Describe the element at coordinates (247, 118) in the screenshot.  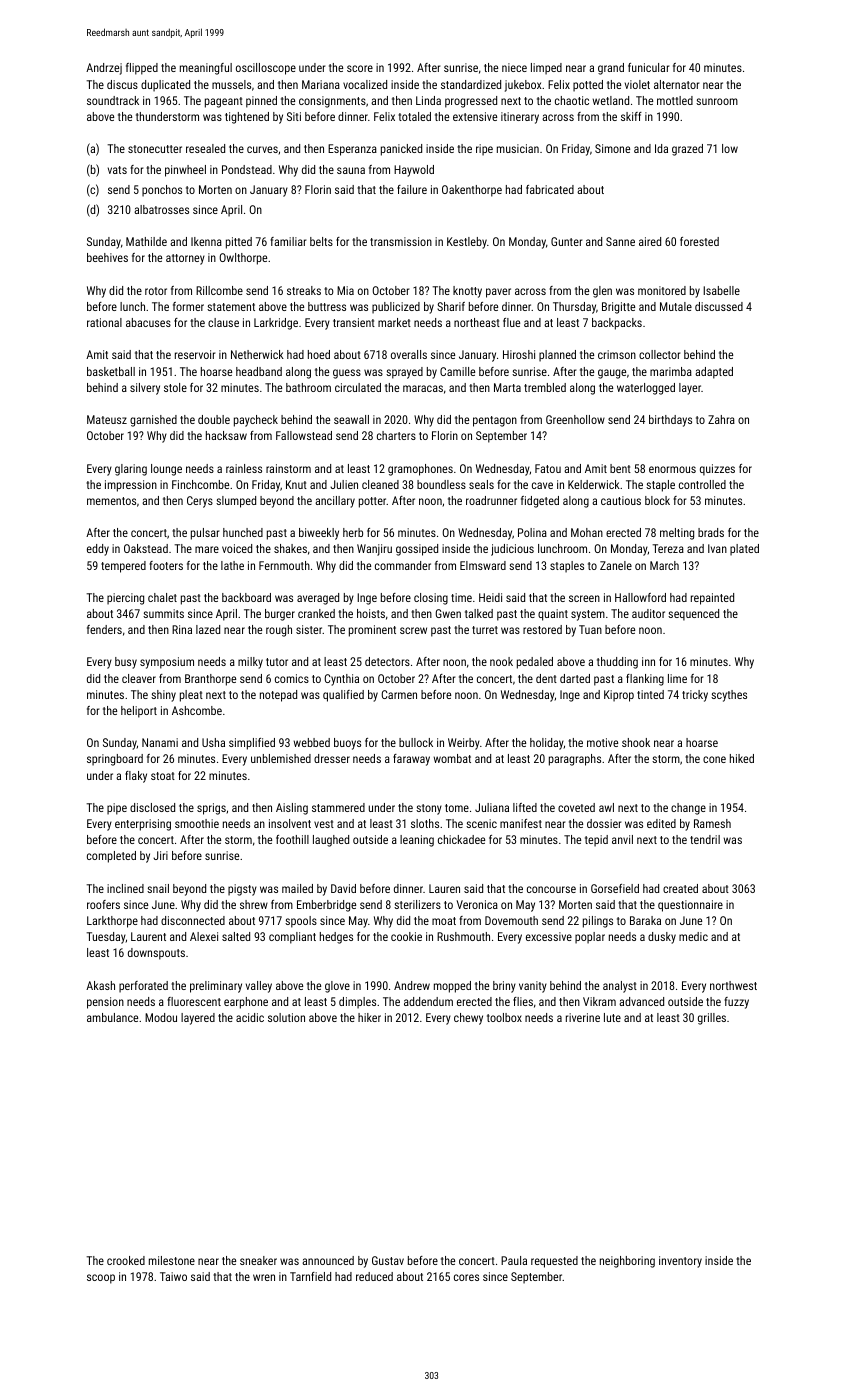
I see `tightened` at that location.
